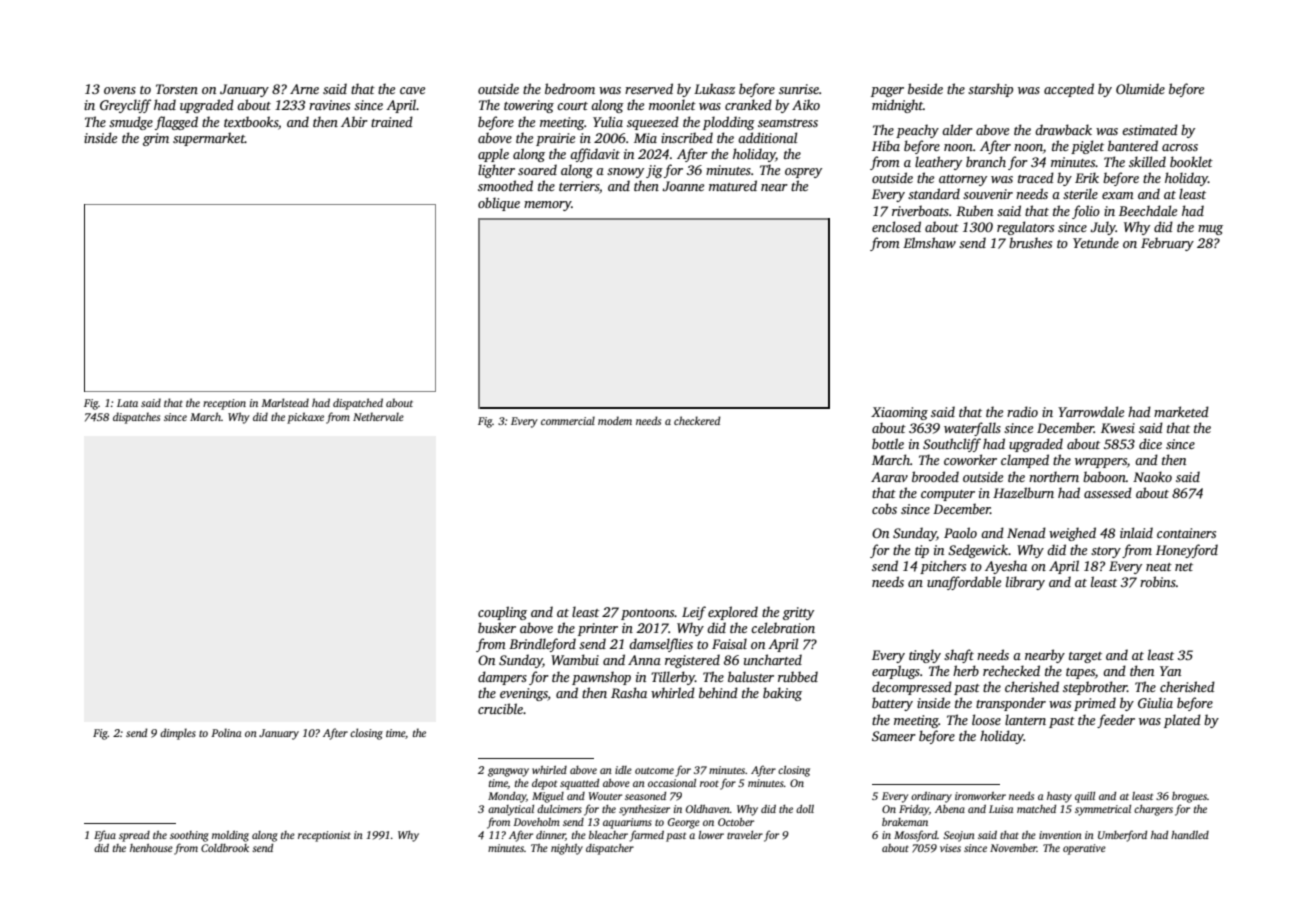 This screenshot has width=1308, height=924. I want to click on baluster, so click(751, 676).
